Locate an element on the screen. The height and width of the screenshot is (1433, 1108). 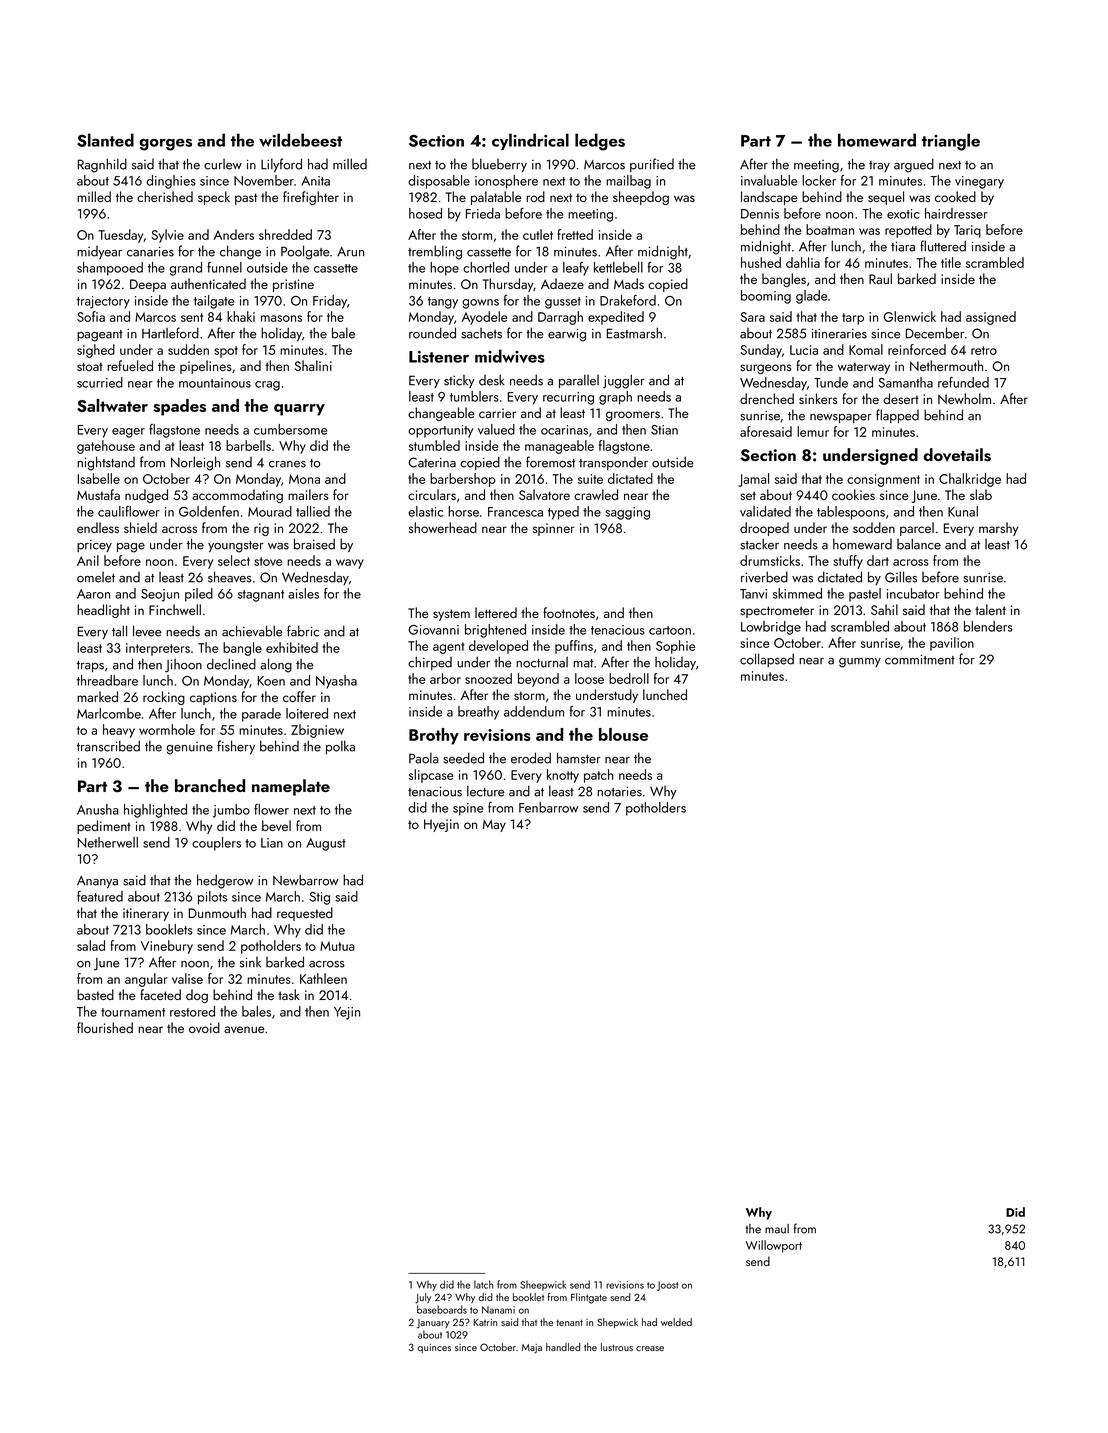
cylindrical is located at coordinates (530, 141).
